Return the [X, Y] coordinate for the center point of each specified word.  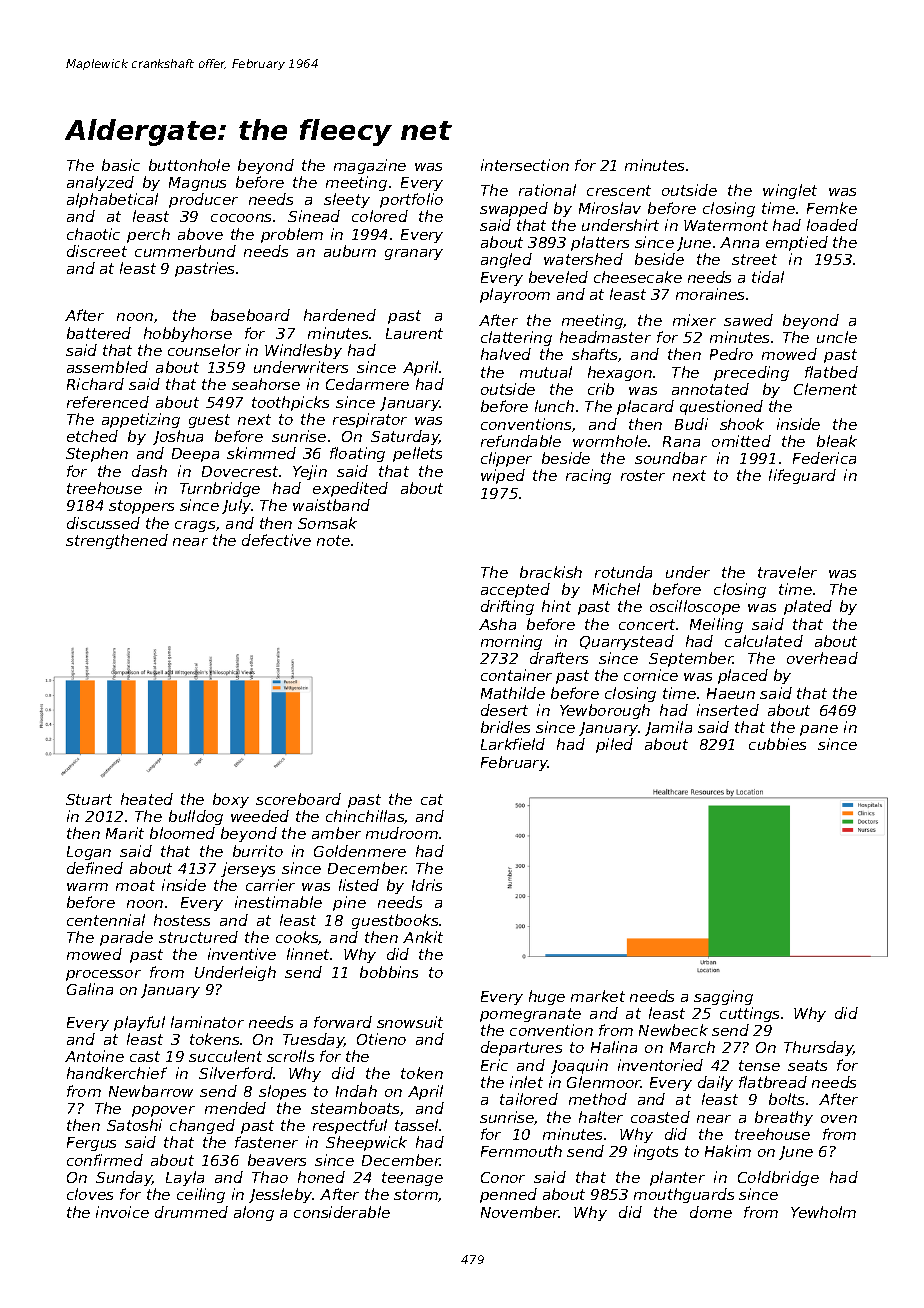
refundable [521, 441]
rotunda [623, 572]
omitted [741, 441]
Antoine [94, 1056]
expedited [350, 489]
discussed [103, 523]
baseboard [250, 315]
